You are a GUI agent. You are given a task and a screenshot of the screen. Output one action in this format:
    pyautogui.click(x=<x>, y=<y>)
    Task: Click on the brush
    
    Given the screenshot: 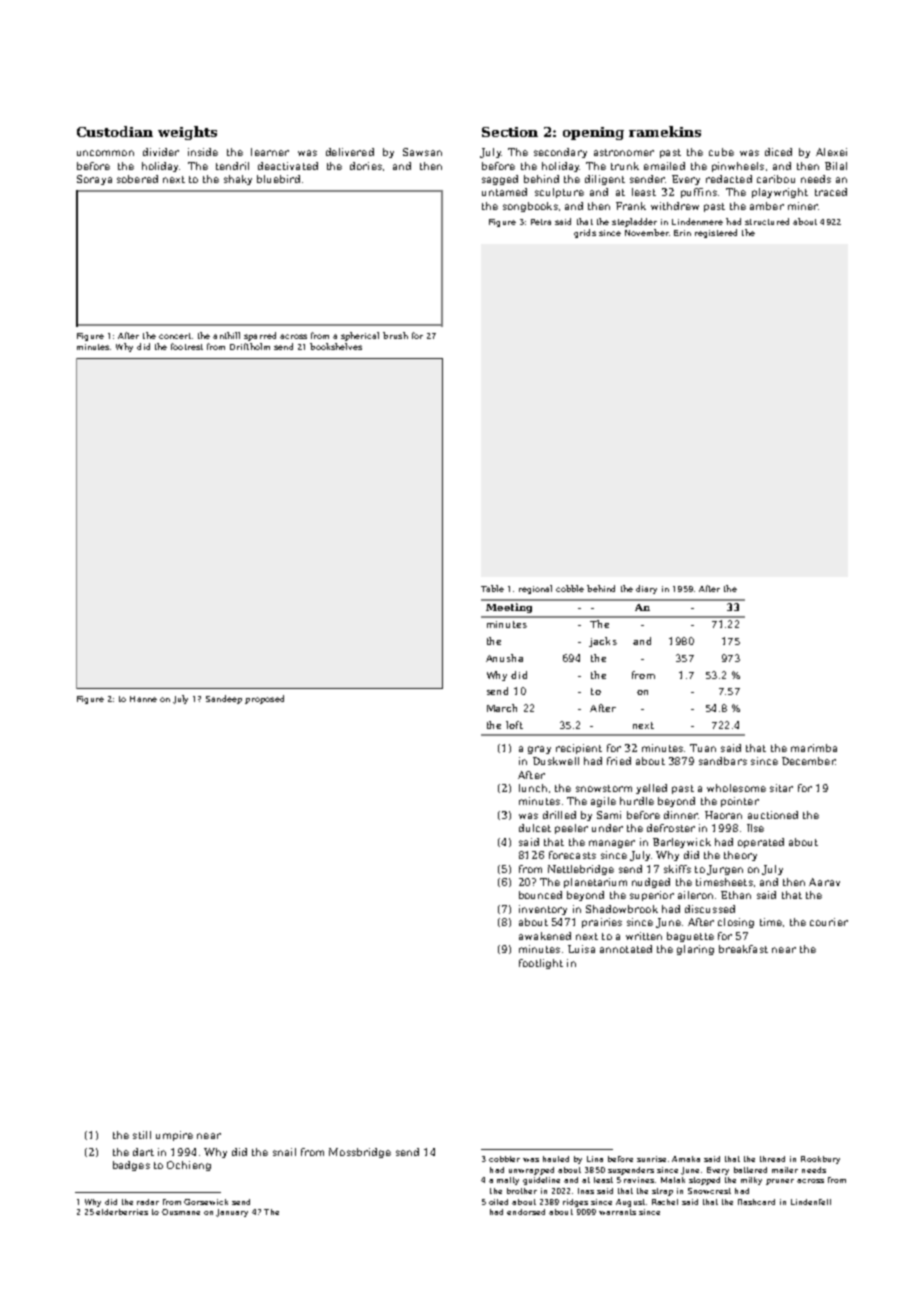 What is the action you would take?
    pyautogui.click(x=395, y=335)
